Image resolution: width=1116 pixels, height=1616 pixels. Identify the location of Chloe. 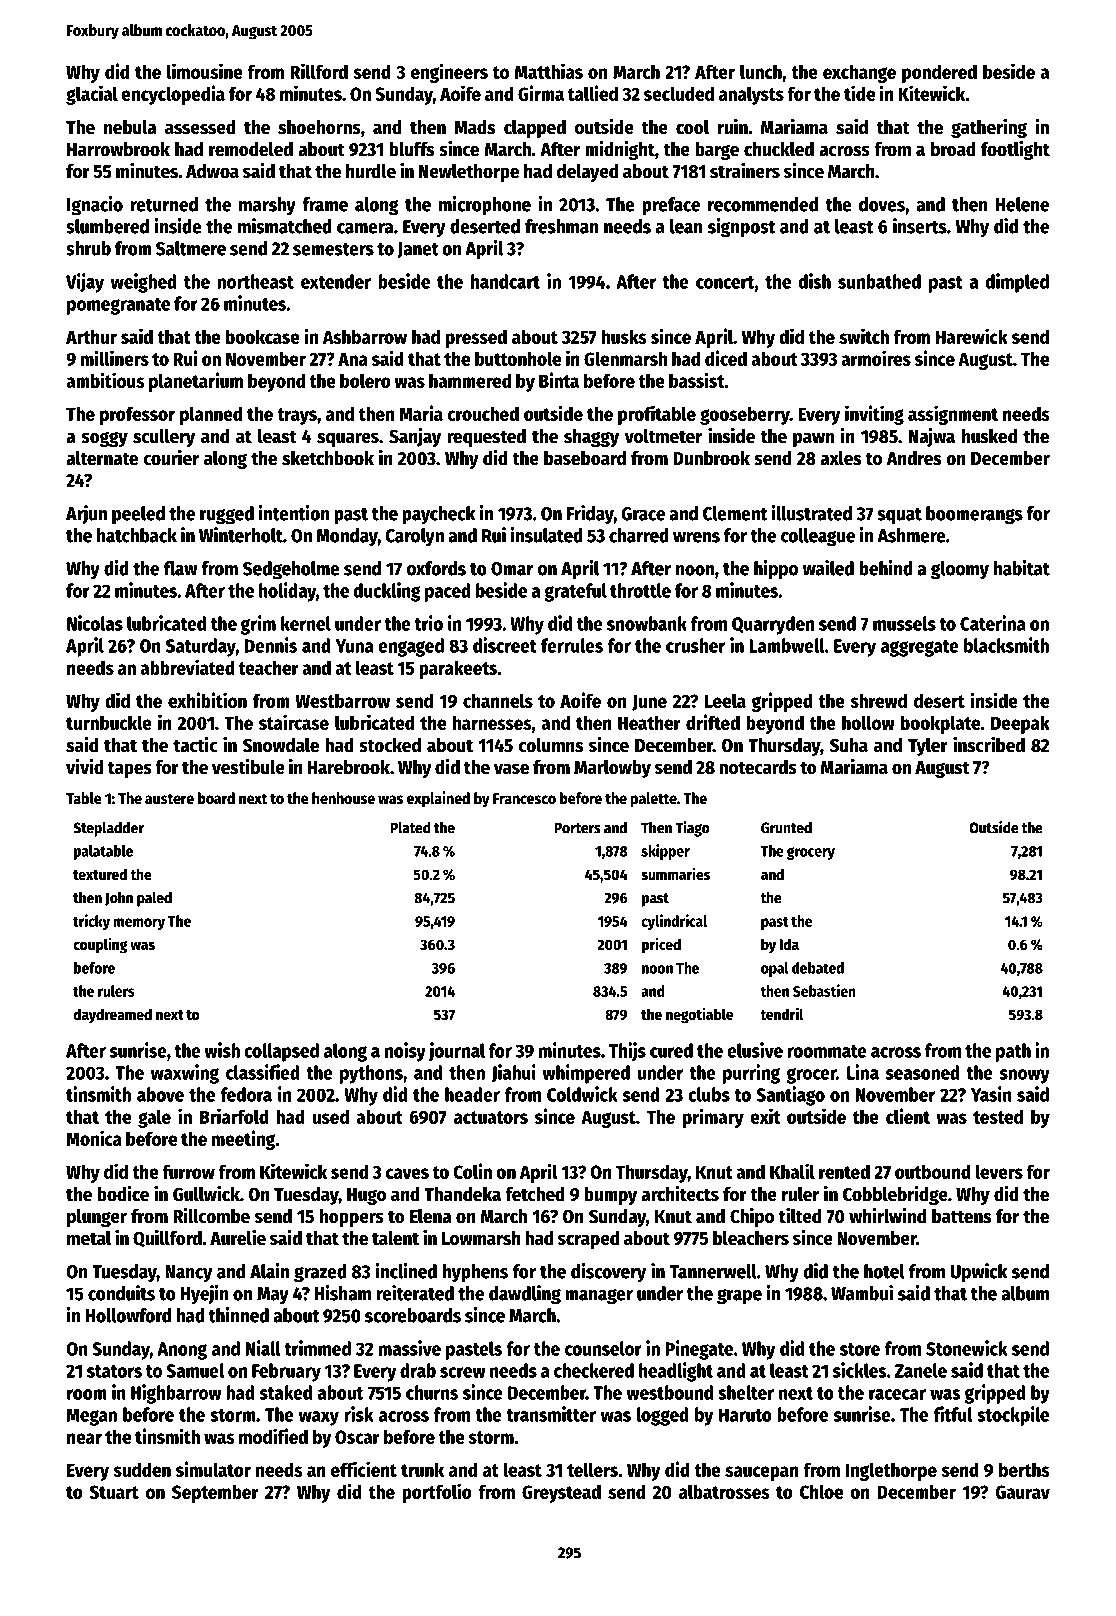
(821, 1491).
